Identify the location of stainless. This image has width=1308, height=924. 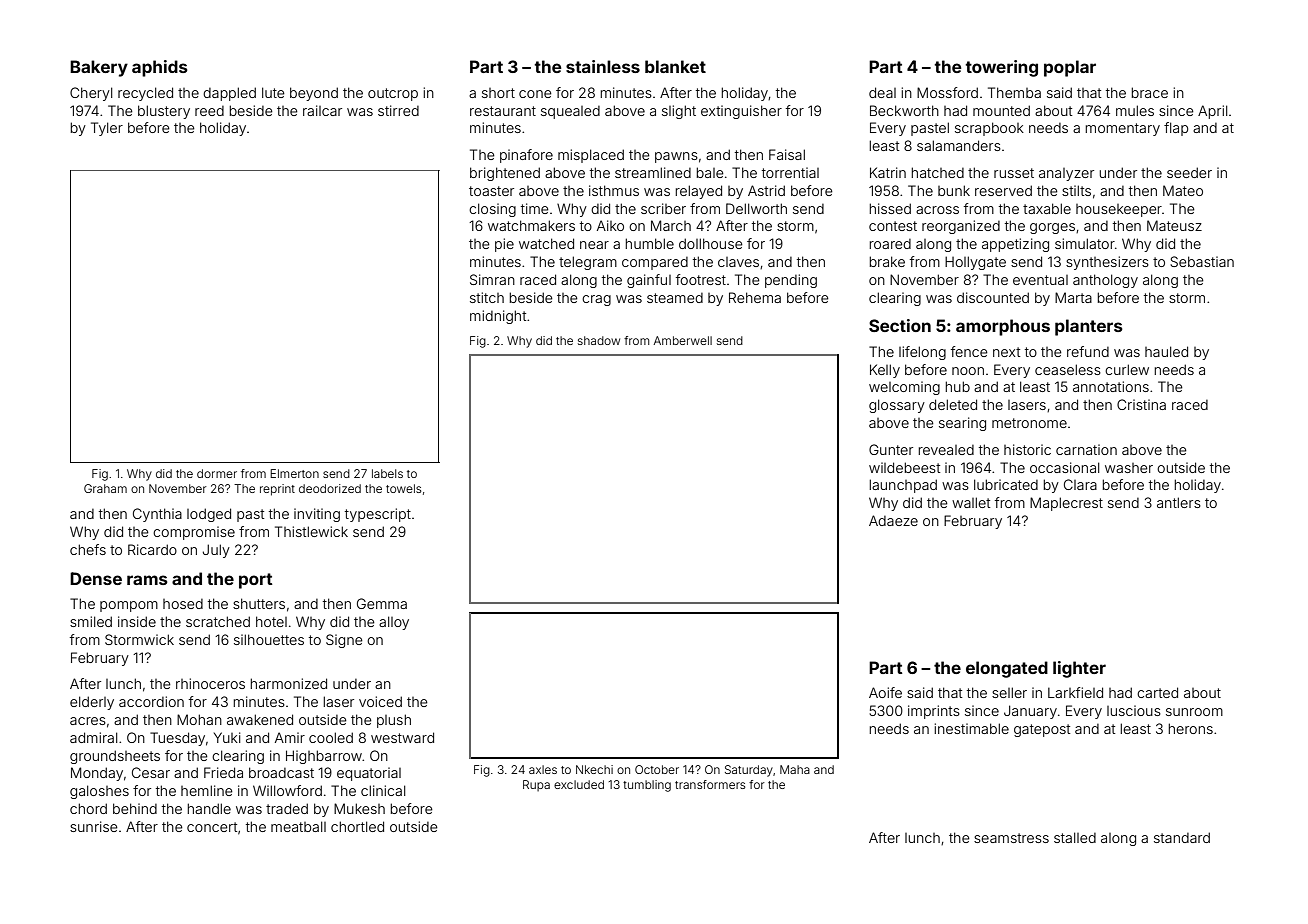
(603, 66).
